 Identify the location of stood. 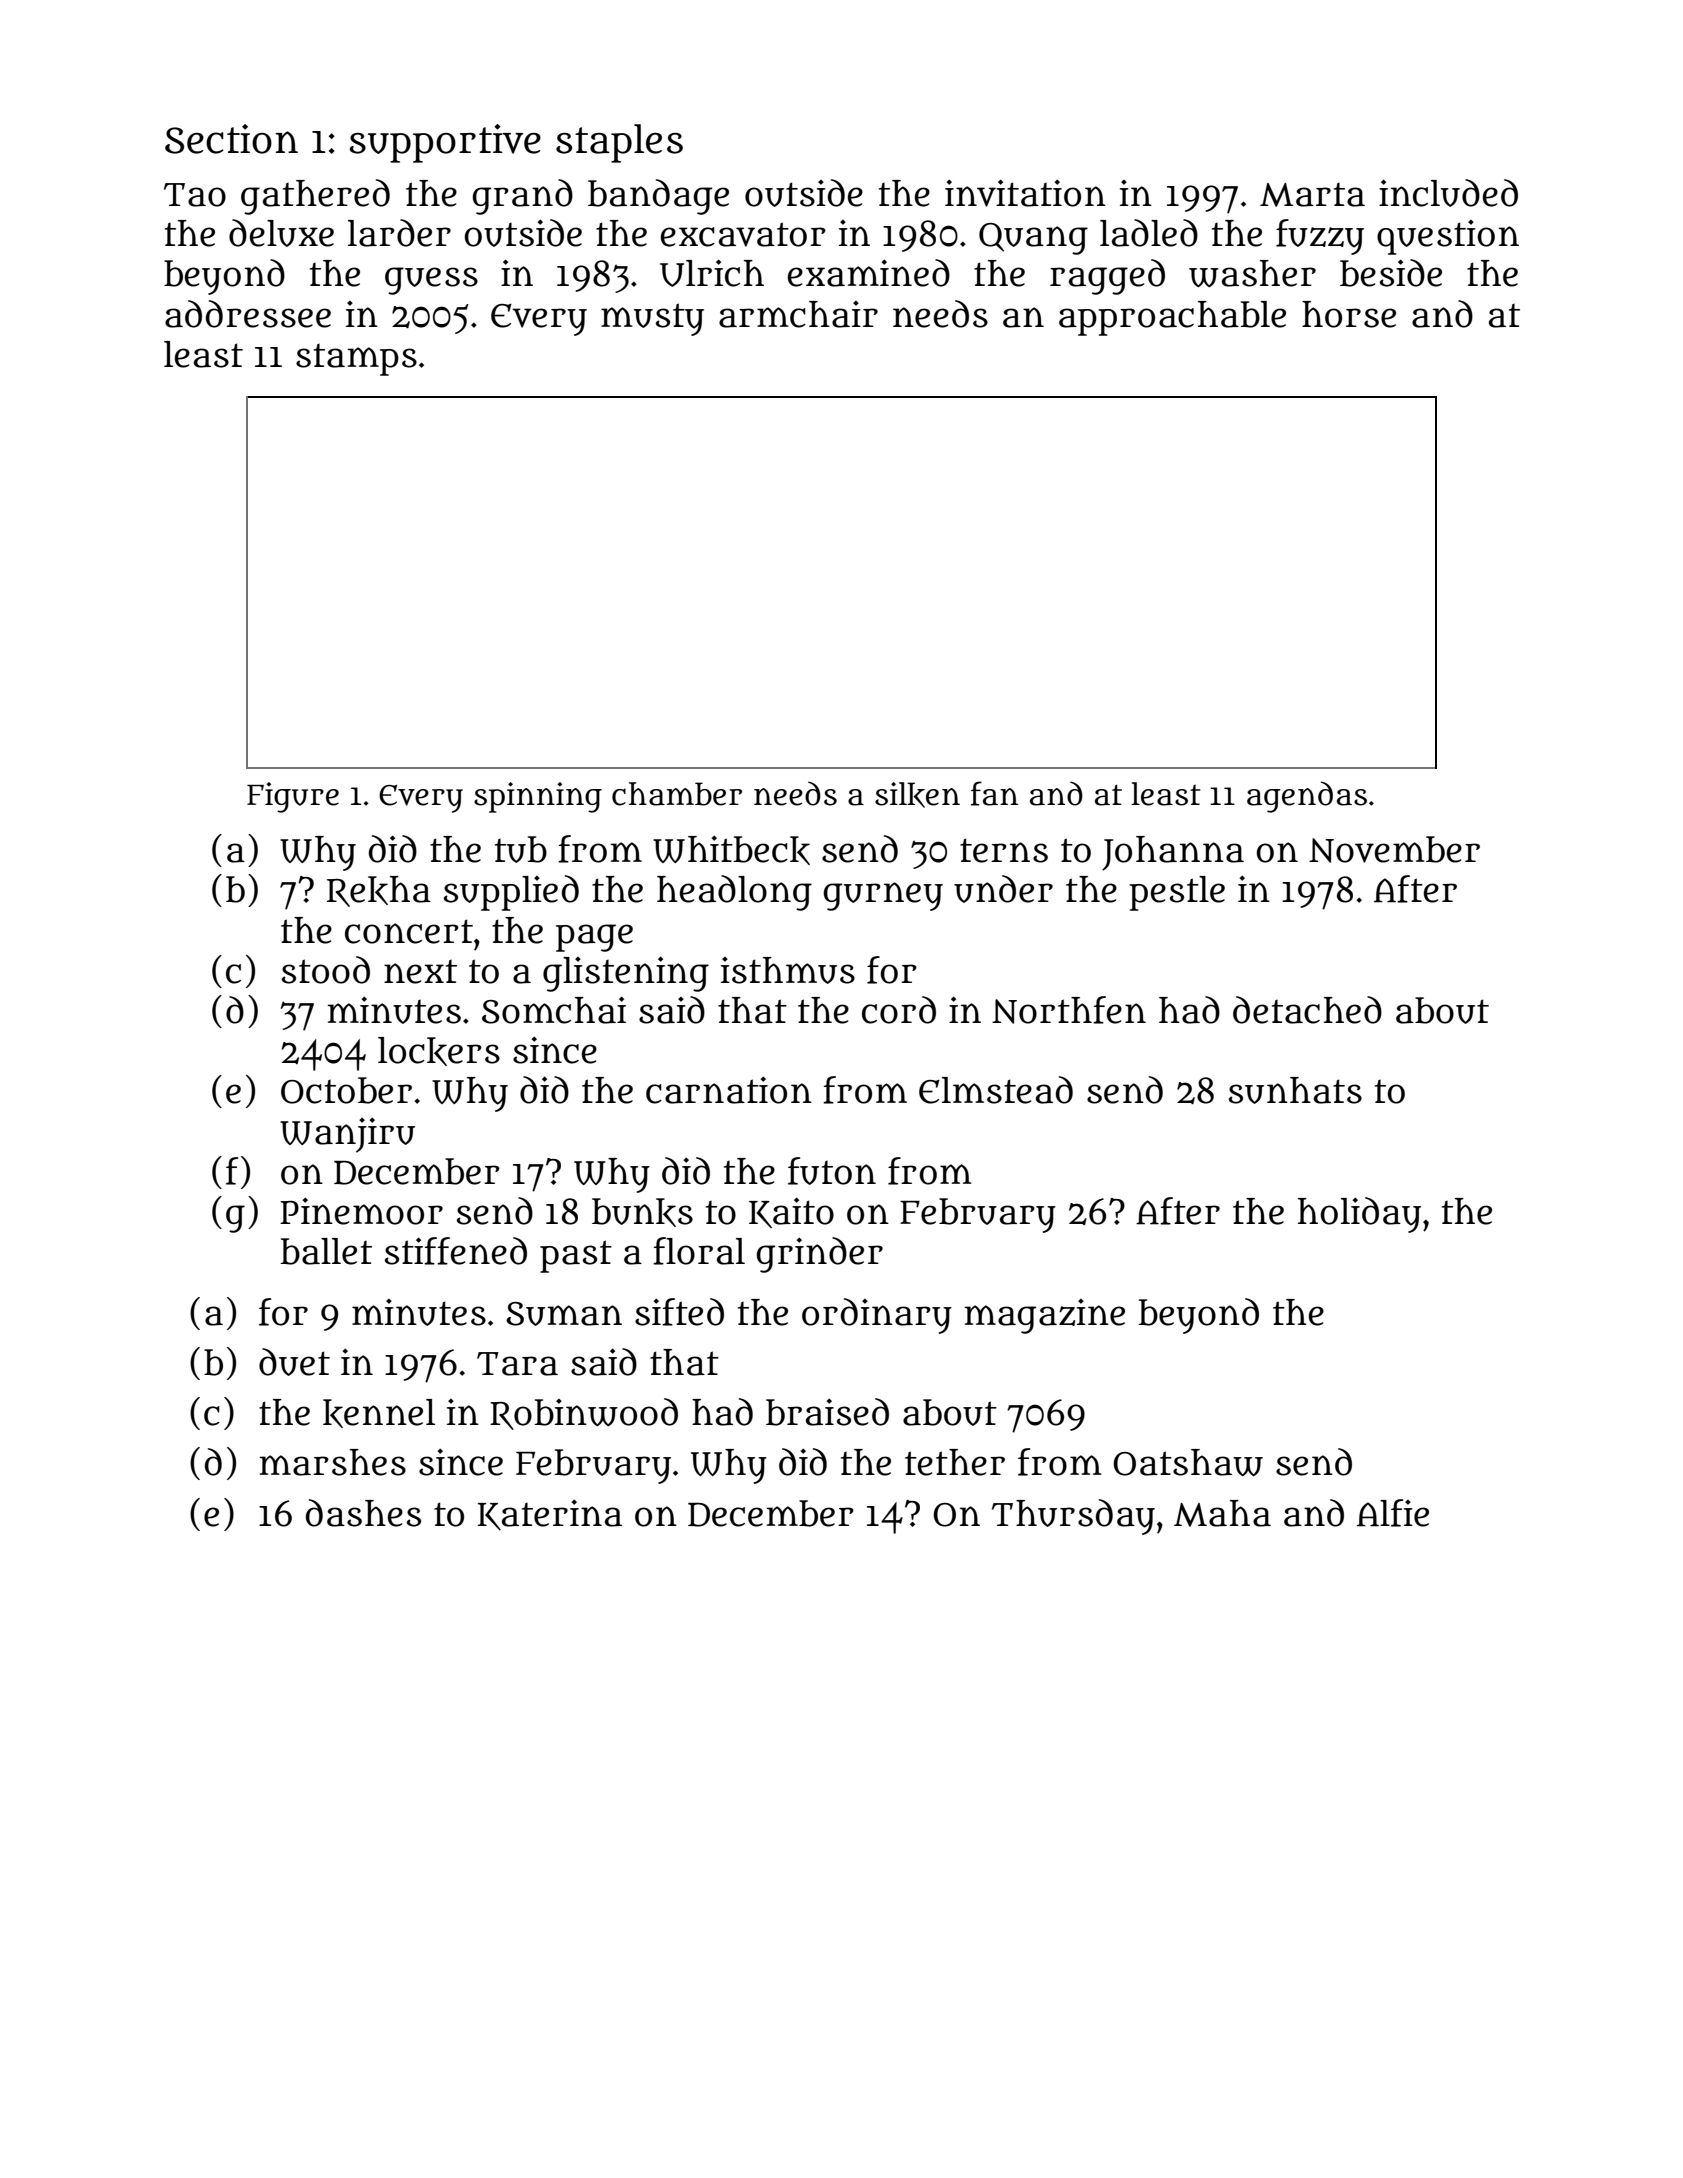
(326, 970).
